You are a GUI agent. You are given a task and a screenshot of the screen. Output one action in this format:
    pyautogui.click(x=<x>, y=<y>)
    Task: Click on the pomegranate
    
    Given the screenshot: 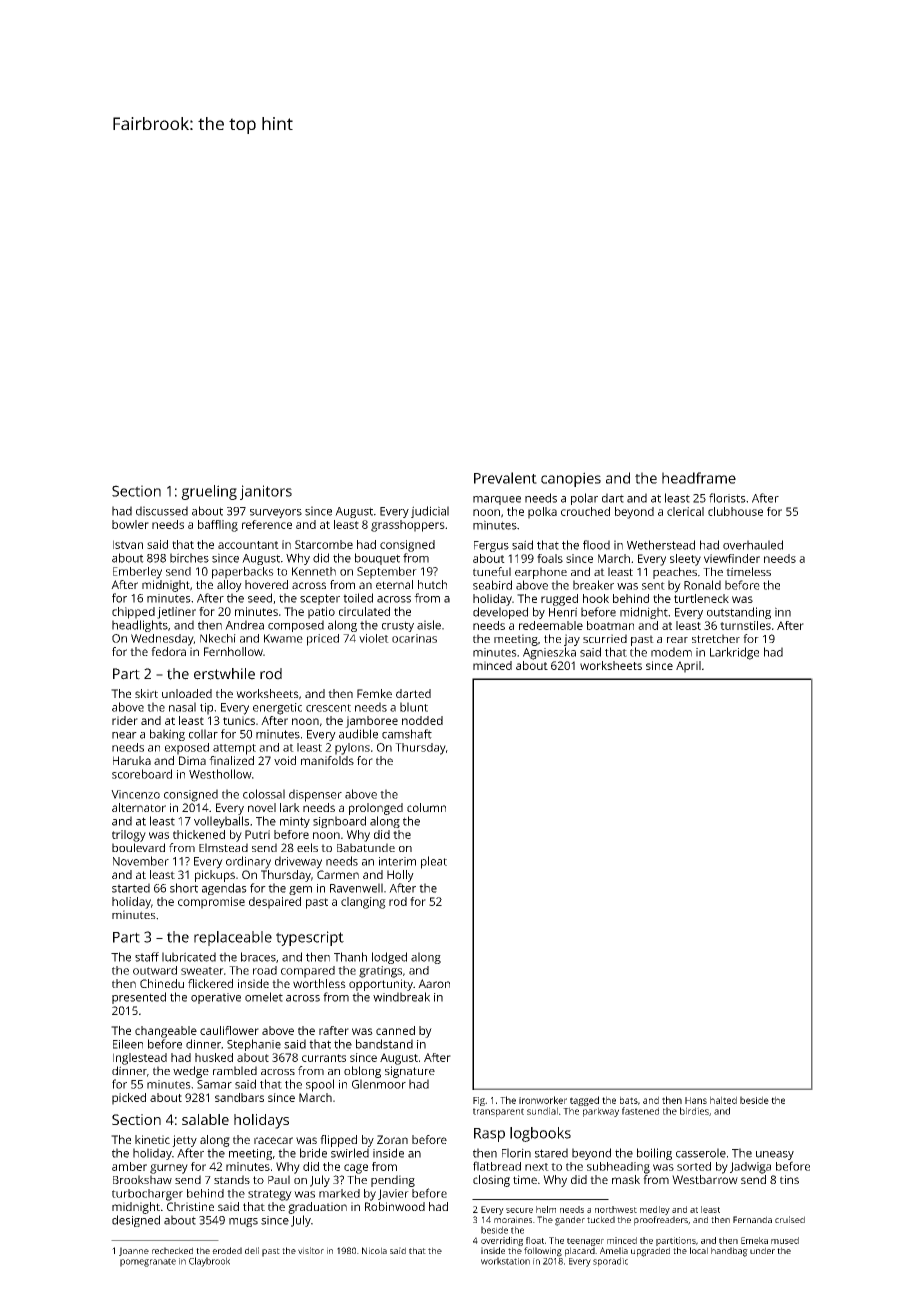 What is the action you would take?
    pyautogui.click(x=148, y=1262)
